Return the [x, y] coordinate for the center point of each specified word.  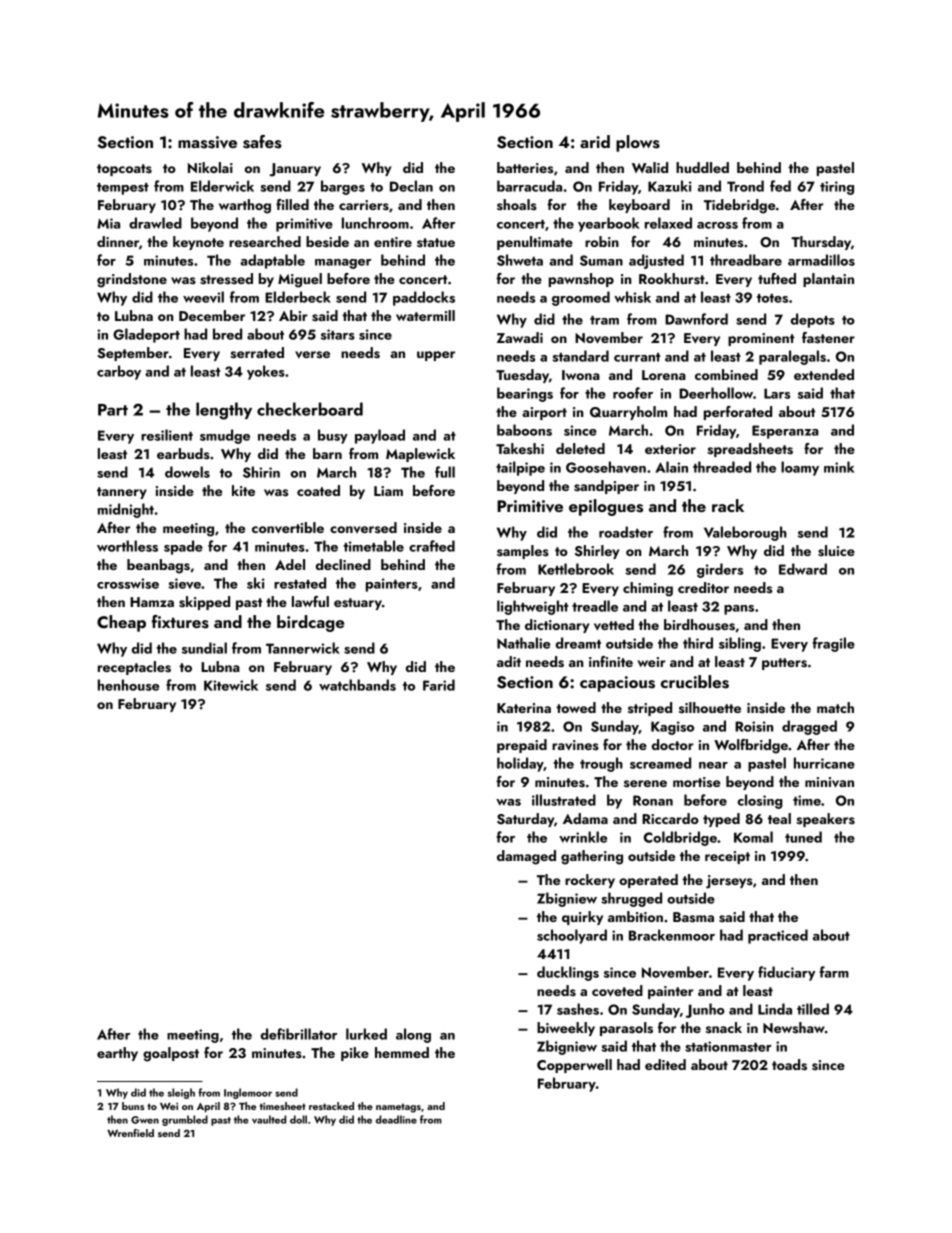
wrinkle [583, 837]
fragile [833, 644]
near [713, 765]
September [133, 354]
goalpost [171, 1054]
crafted [432, 546]
